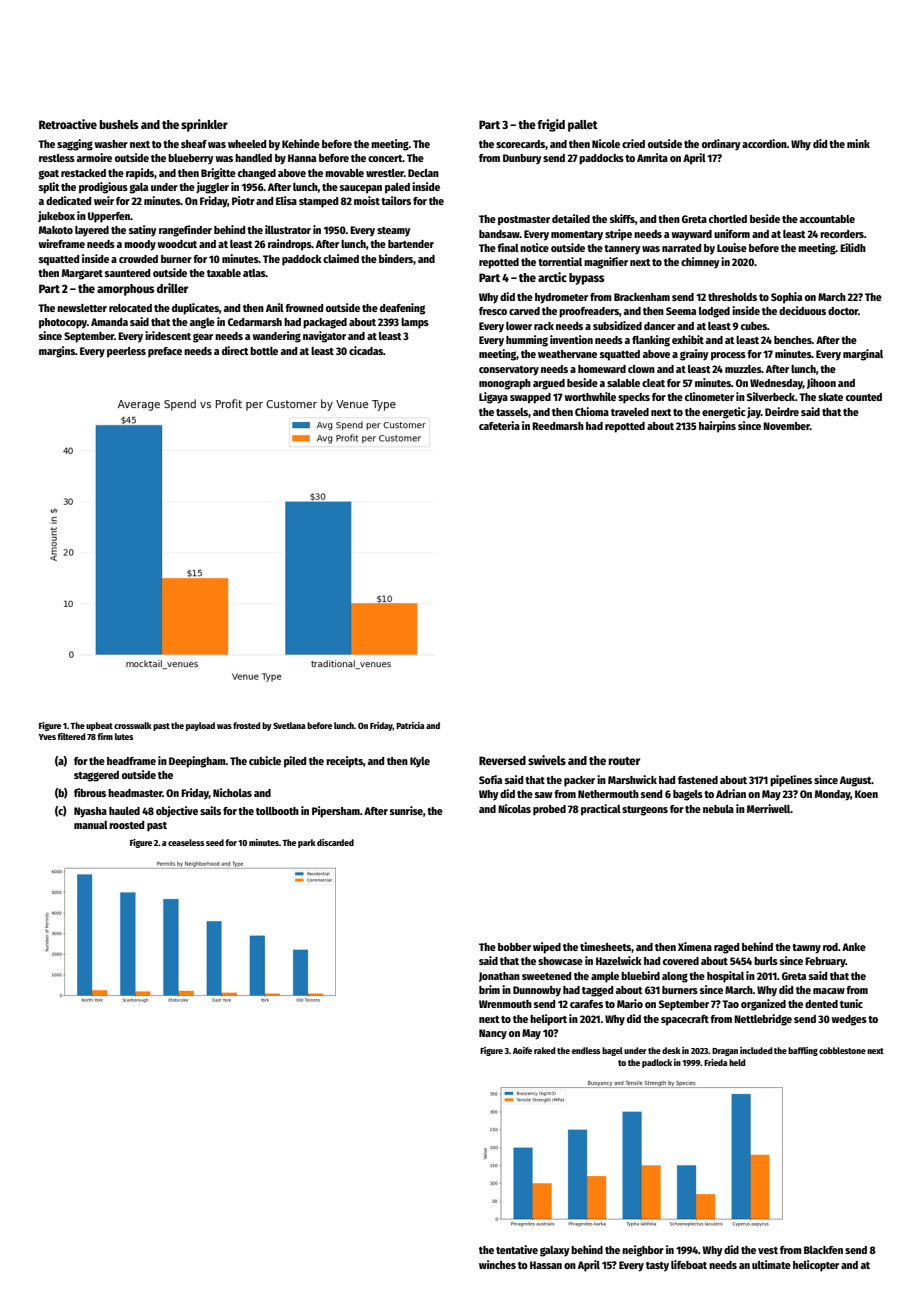 The image size is (924, 1308). What do you see at coordinates (247, 725) in the image?
I see `frosted` at bounding box center [247, 725].
